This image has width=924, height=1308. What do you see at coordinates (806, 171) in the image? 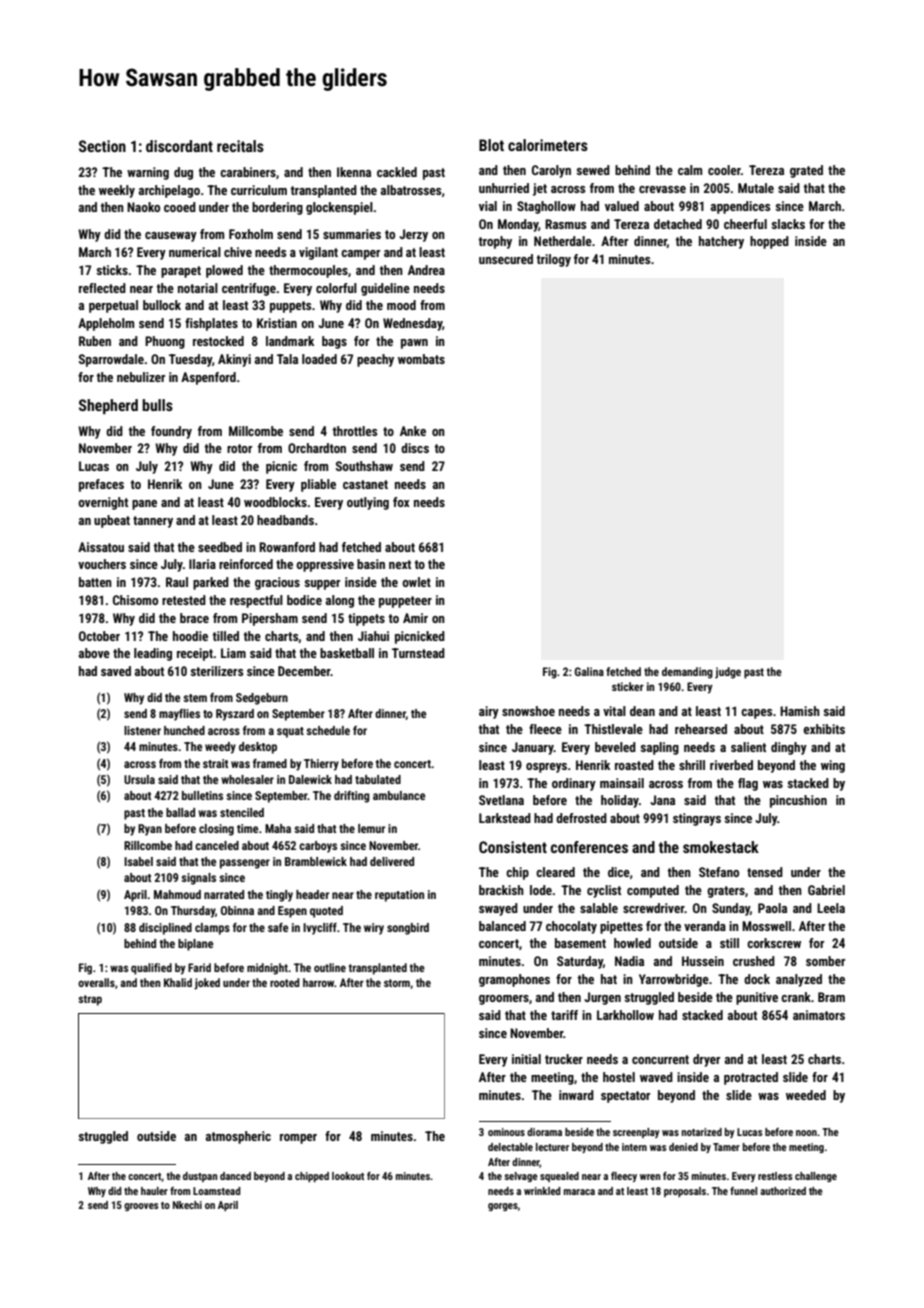
I see `grated` at bounding box center [806, 171].
